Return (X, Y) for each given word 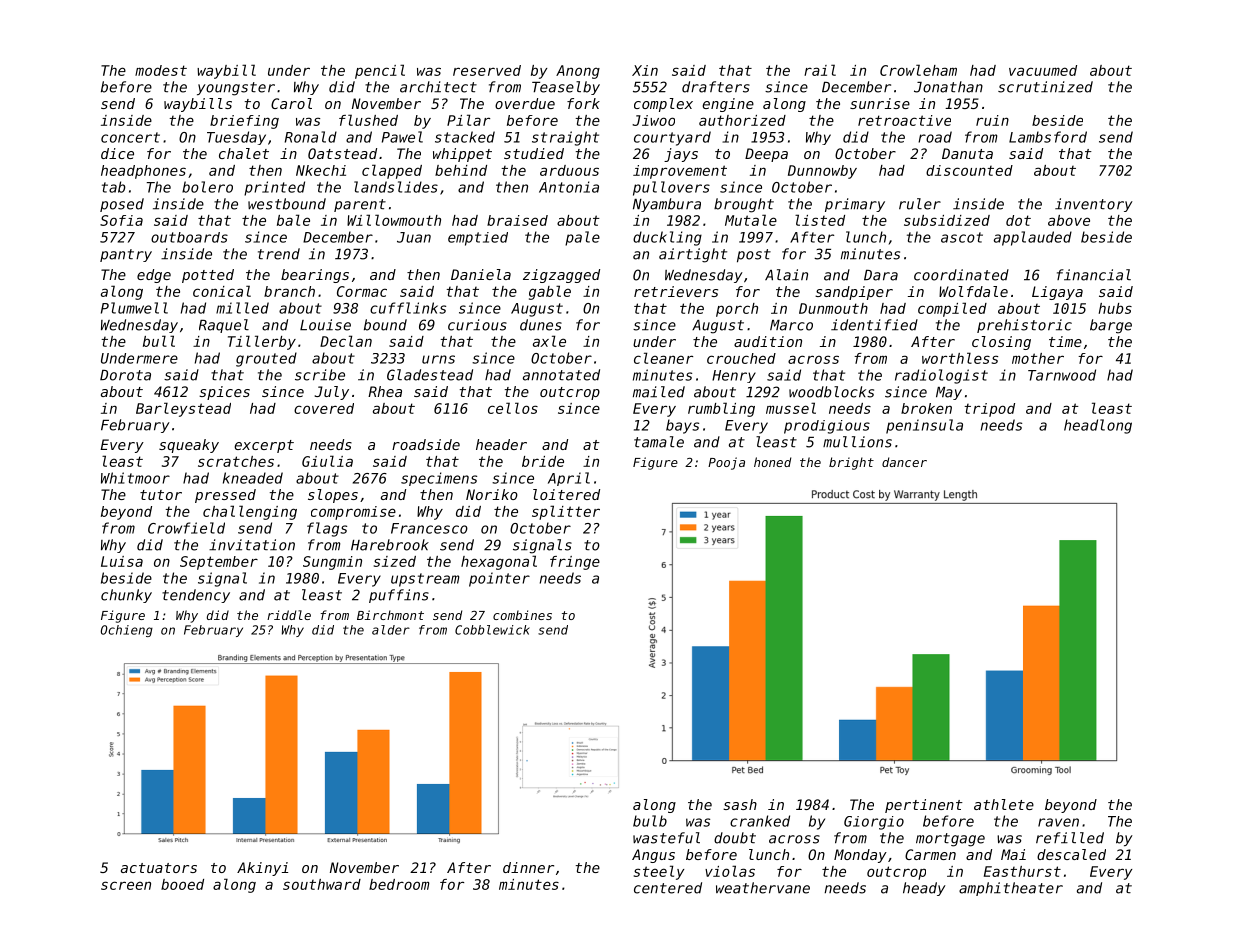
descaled (1071, 854)
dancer (904, 462)
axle (549, 341)
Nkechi (321, 170)
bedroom (399, 884)
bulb (650, 821)
